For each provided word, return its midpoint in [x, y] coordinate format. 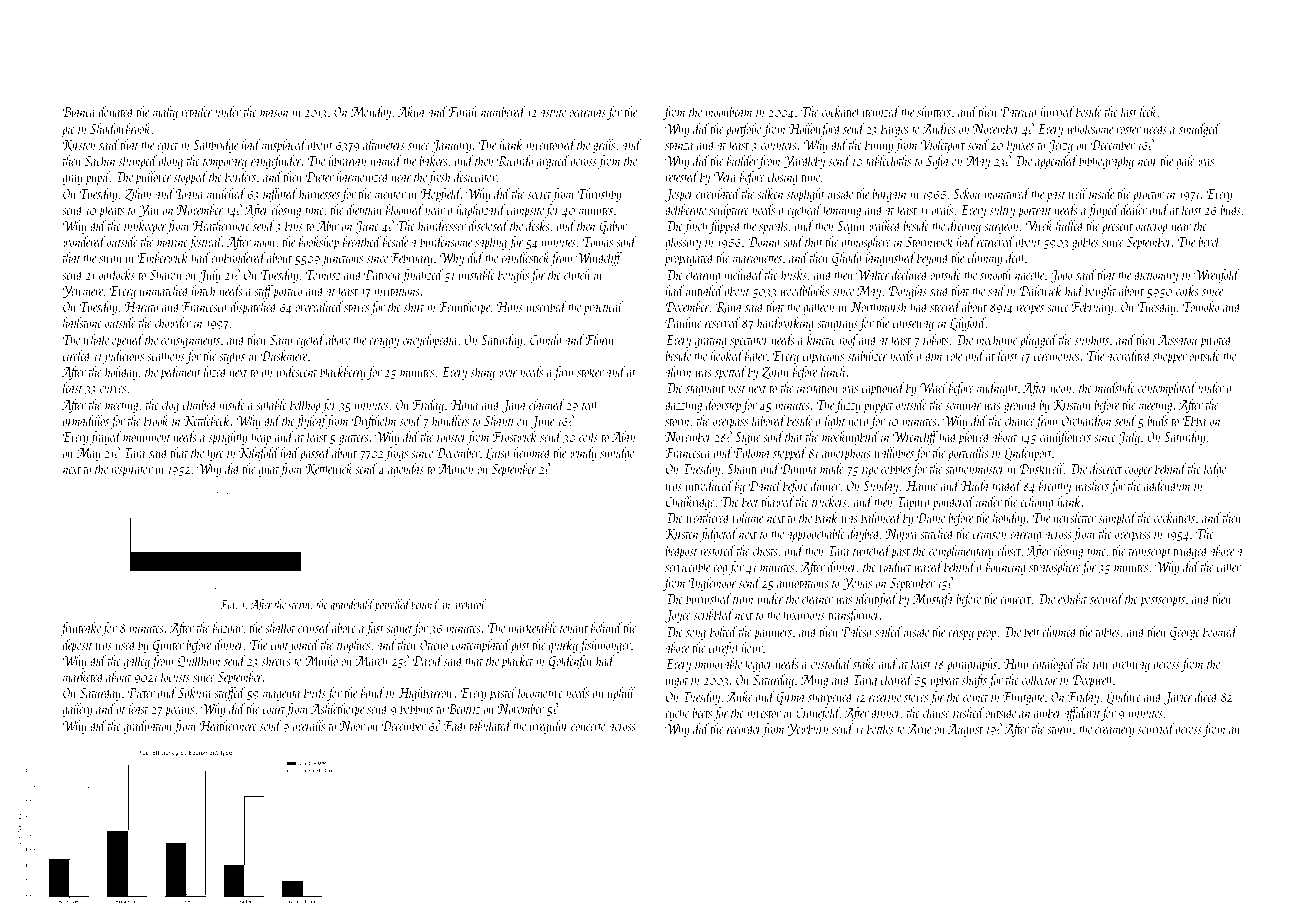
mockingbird [850, 438]
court [274, 710]
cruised [314, 627]
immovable [718, 663]
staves [356, 308]
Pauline [683, 322]
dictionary [1156, 276]
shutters [934, 111]
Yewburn [808, 730]
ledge [1215, 470]
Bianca [78, 112]
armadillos [86, 420]
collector [1040, 679]
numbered [503, 111]
